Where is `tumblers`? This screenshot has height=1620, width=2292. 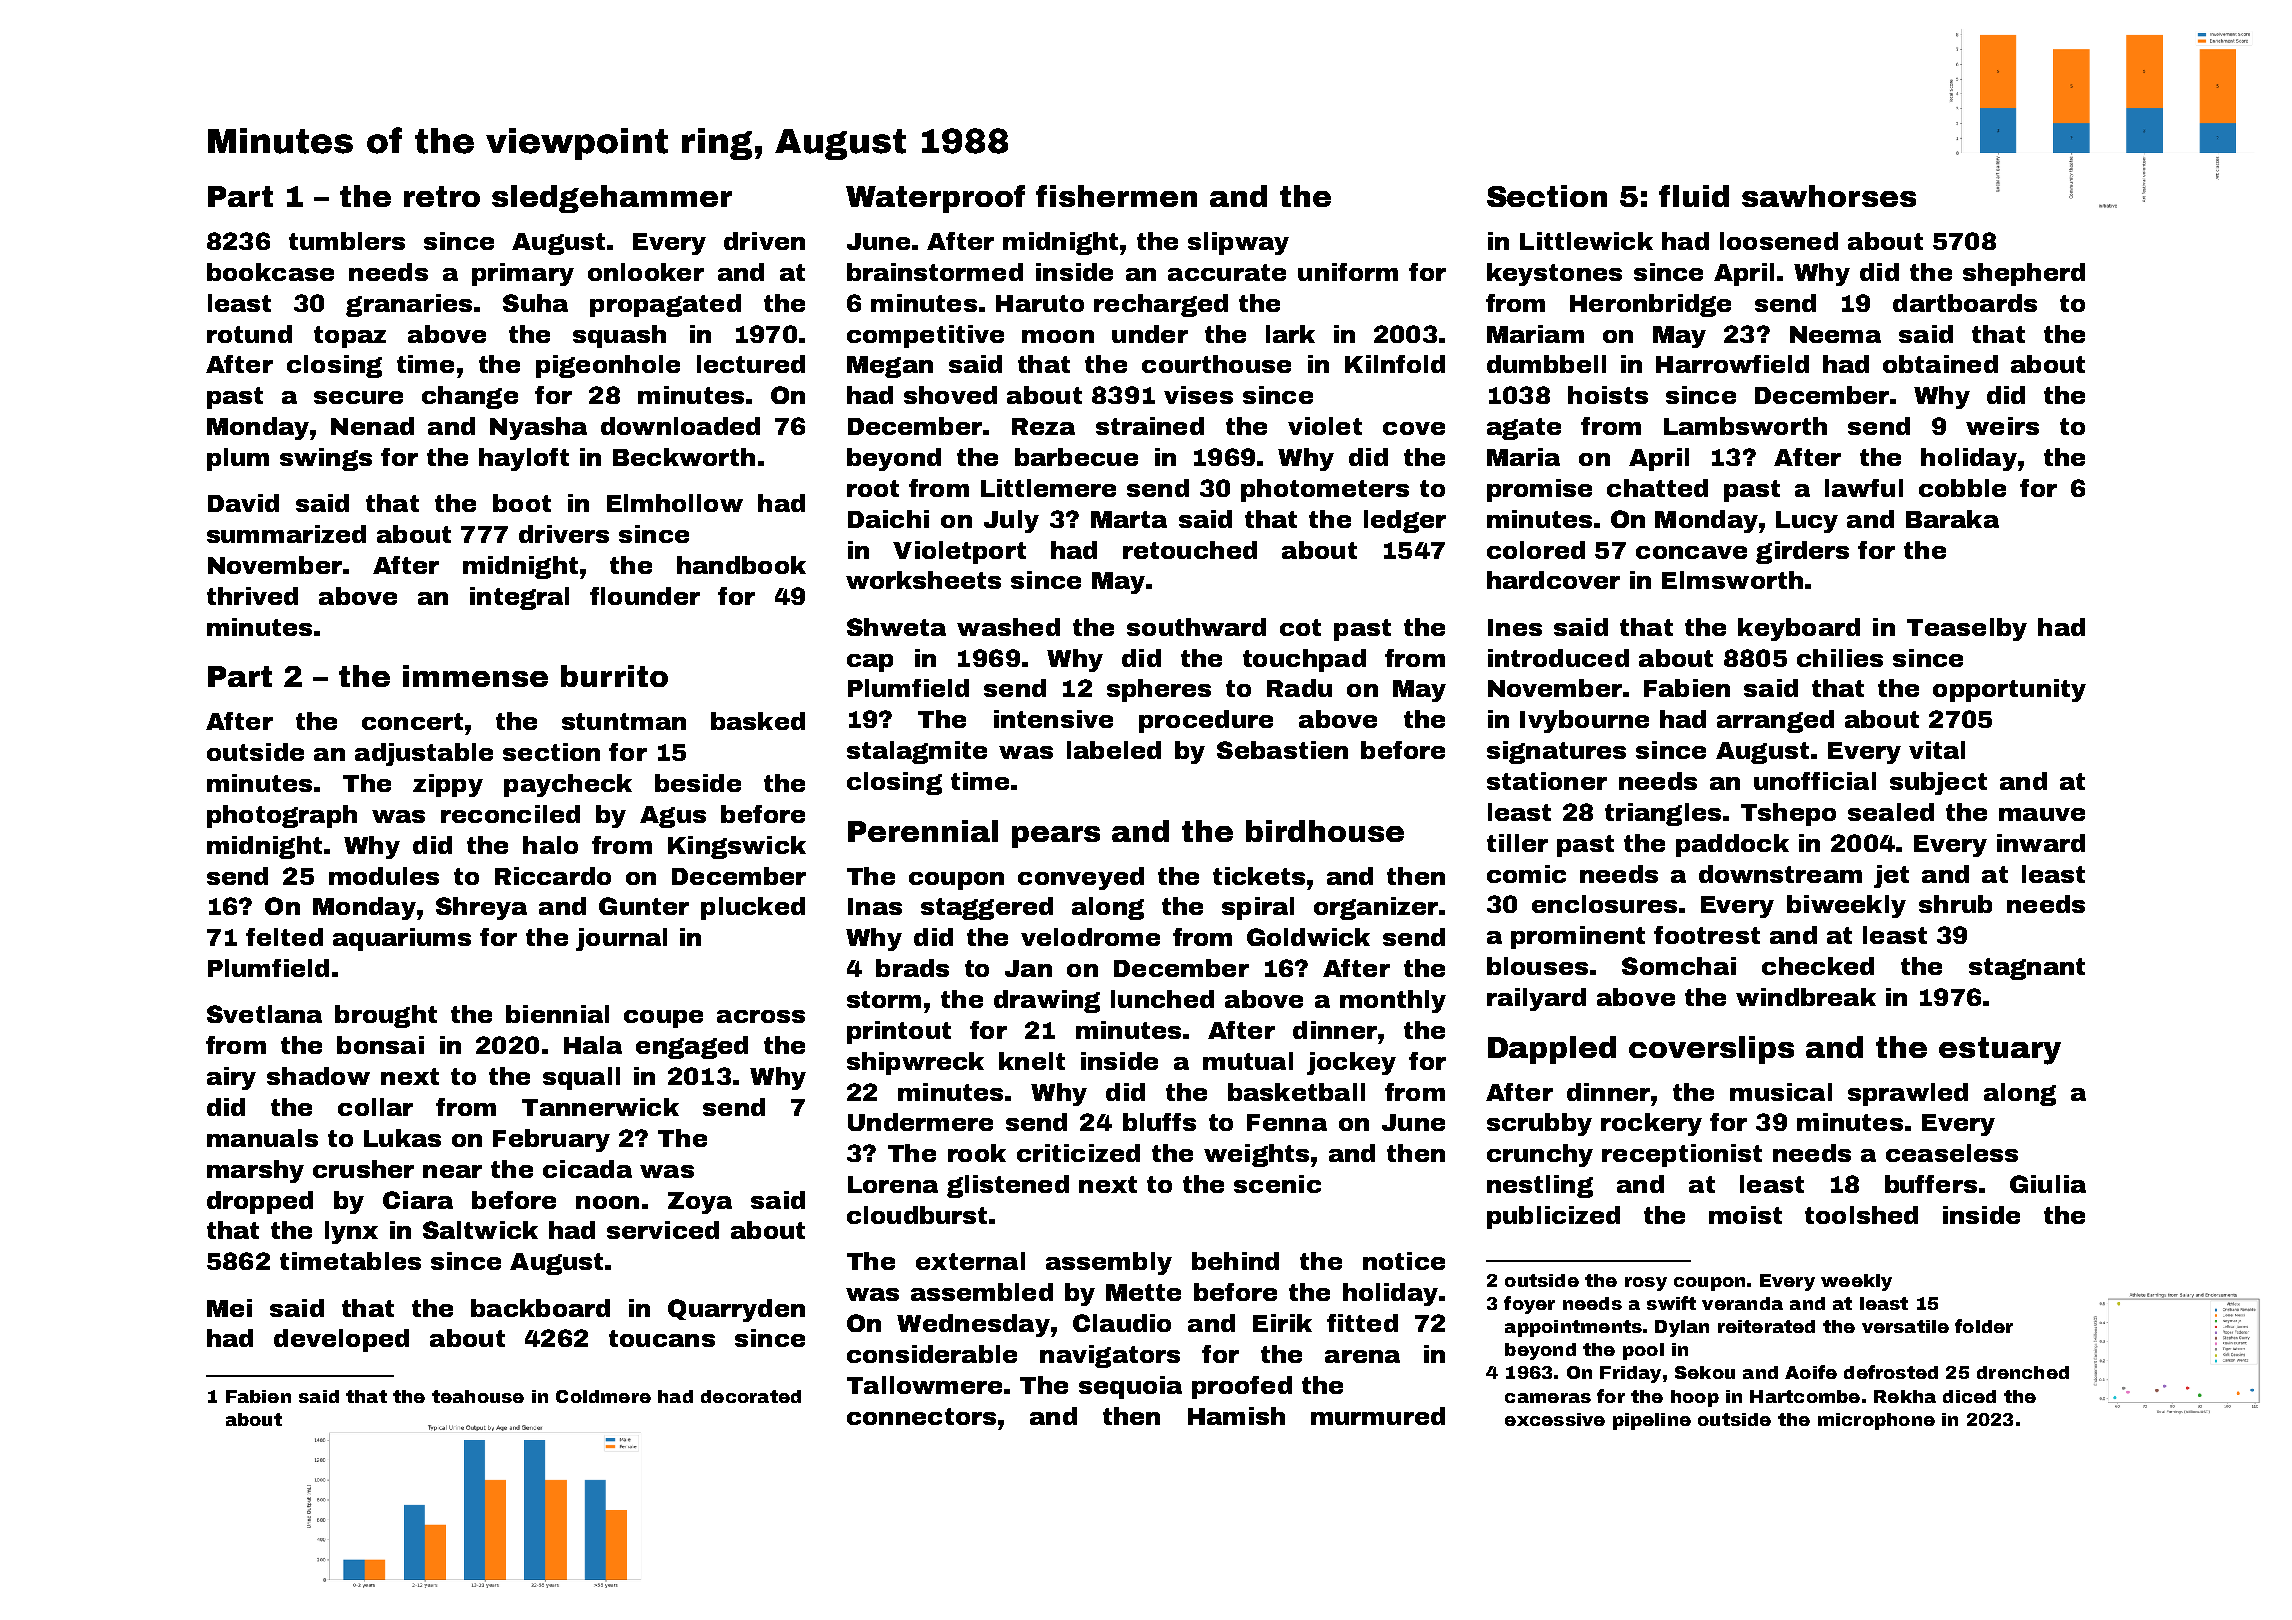
tumblers is located at coordinates (347, 241).
